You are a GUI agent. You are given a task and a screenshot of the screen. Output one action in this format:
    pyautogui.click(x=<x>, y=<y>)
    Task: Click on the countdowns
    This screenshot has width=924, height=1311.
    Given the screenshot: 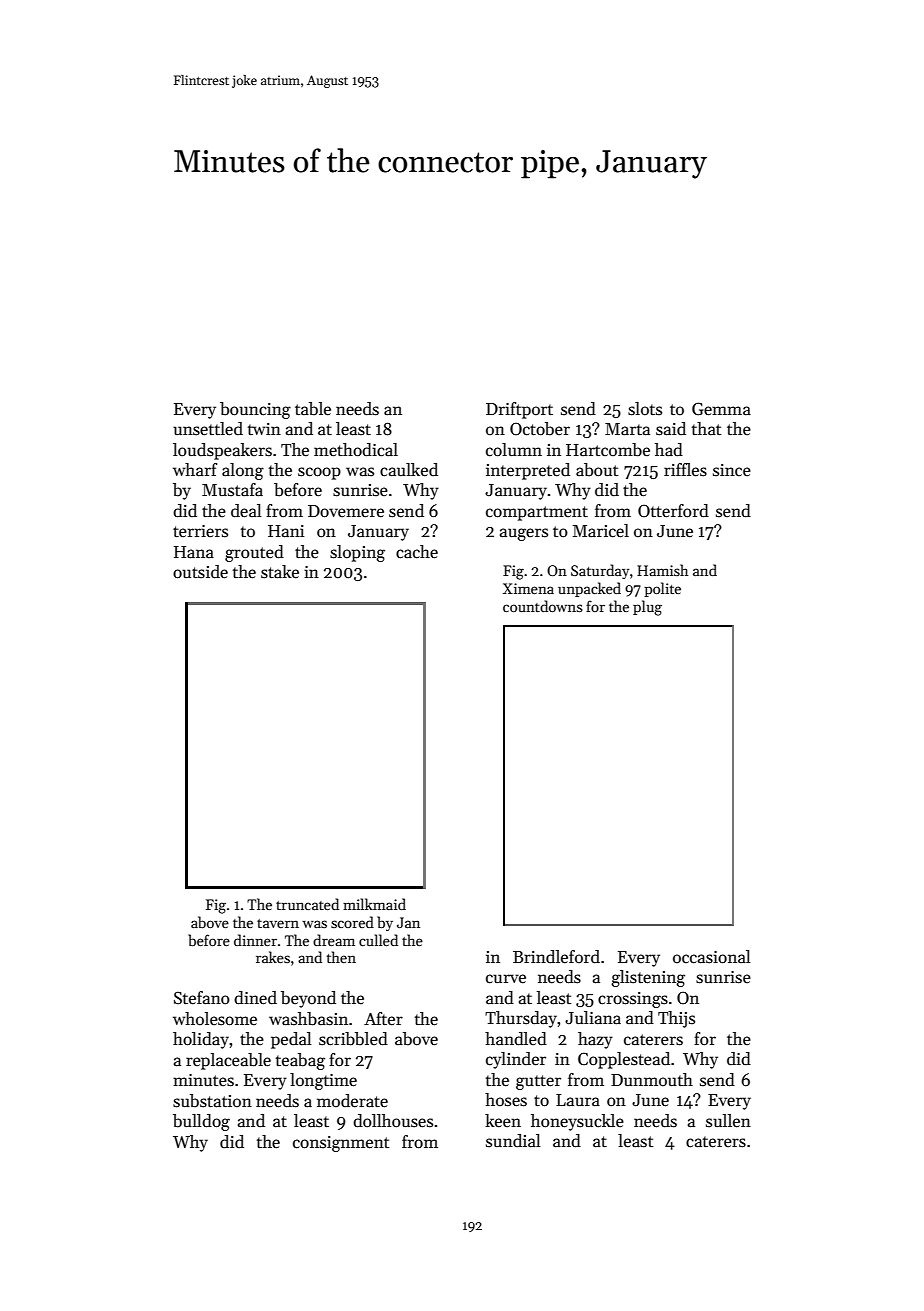 What is the action you would take?
    pyautogui.click(x=543, y=606)
